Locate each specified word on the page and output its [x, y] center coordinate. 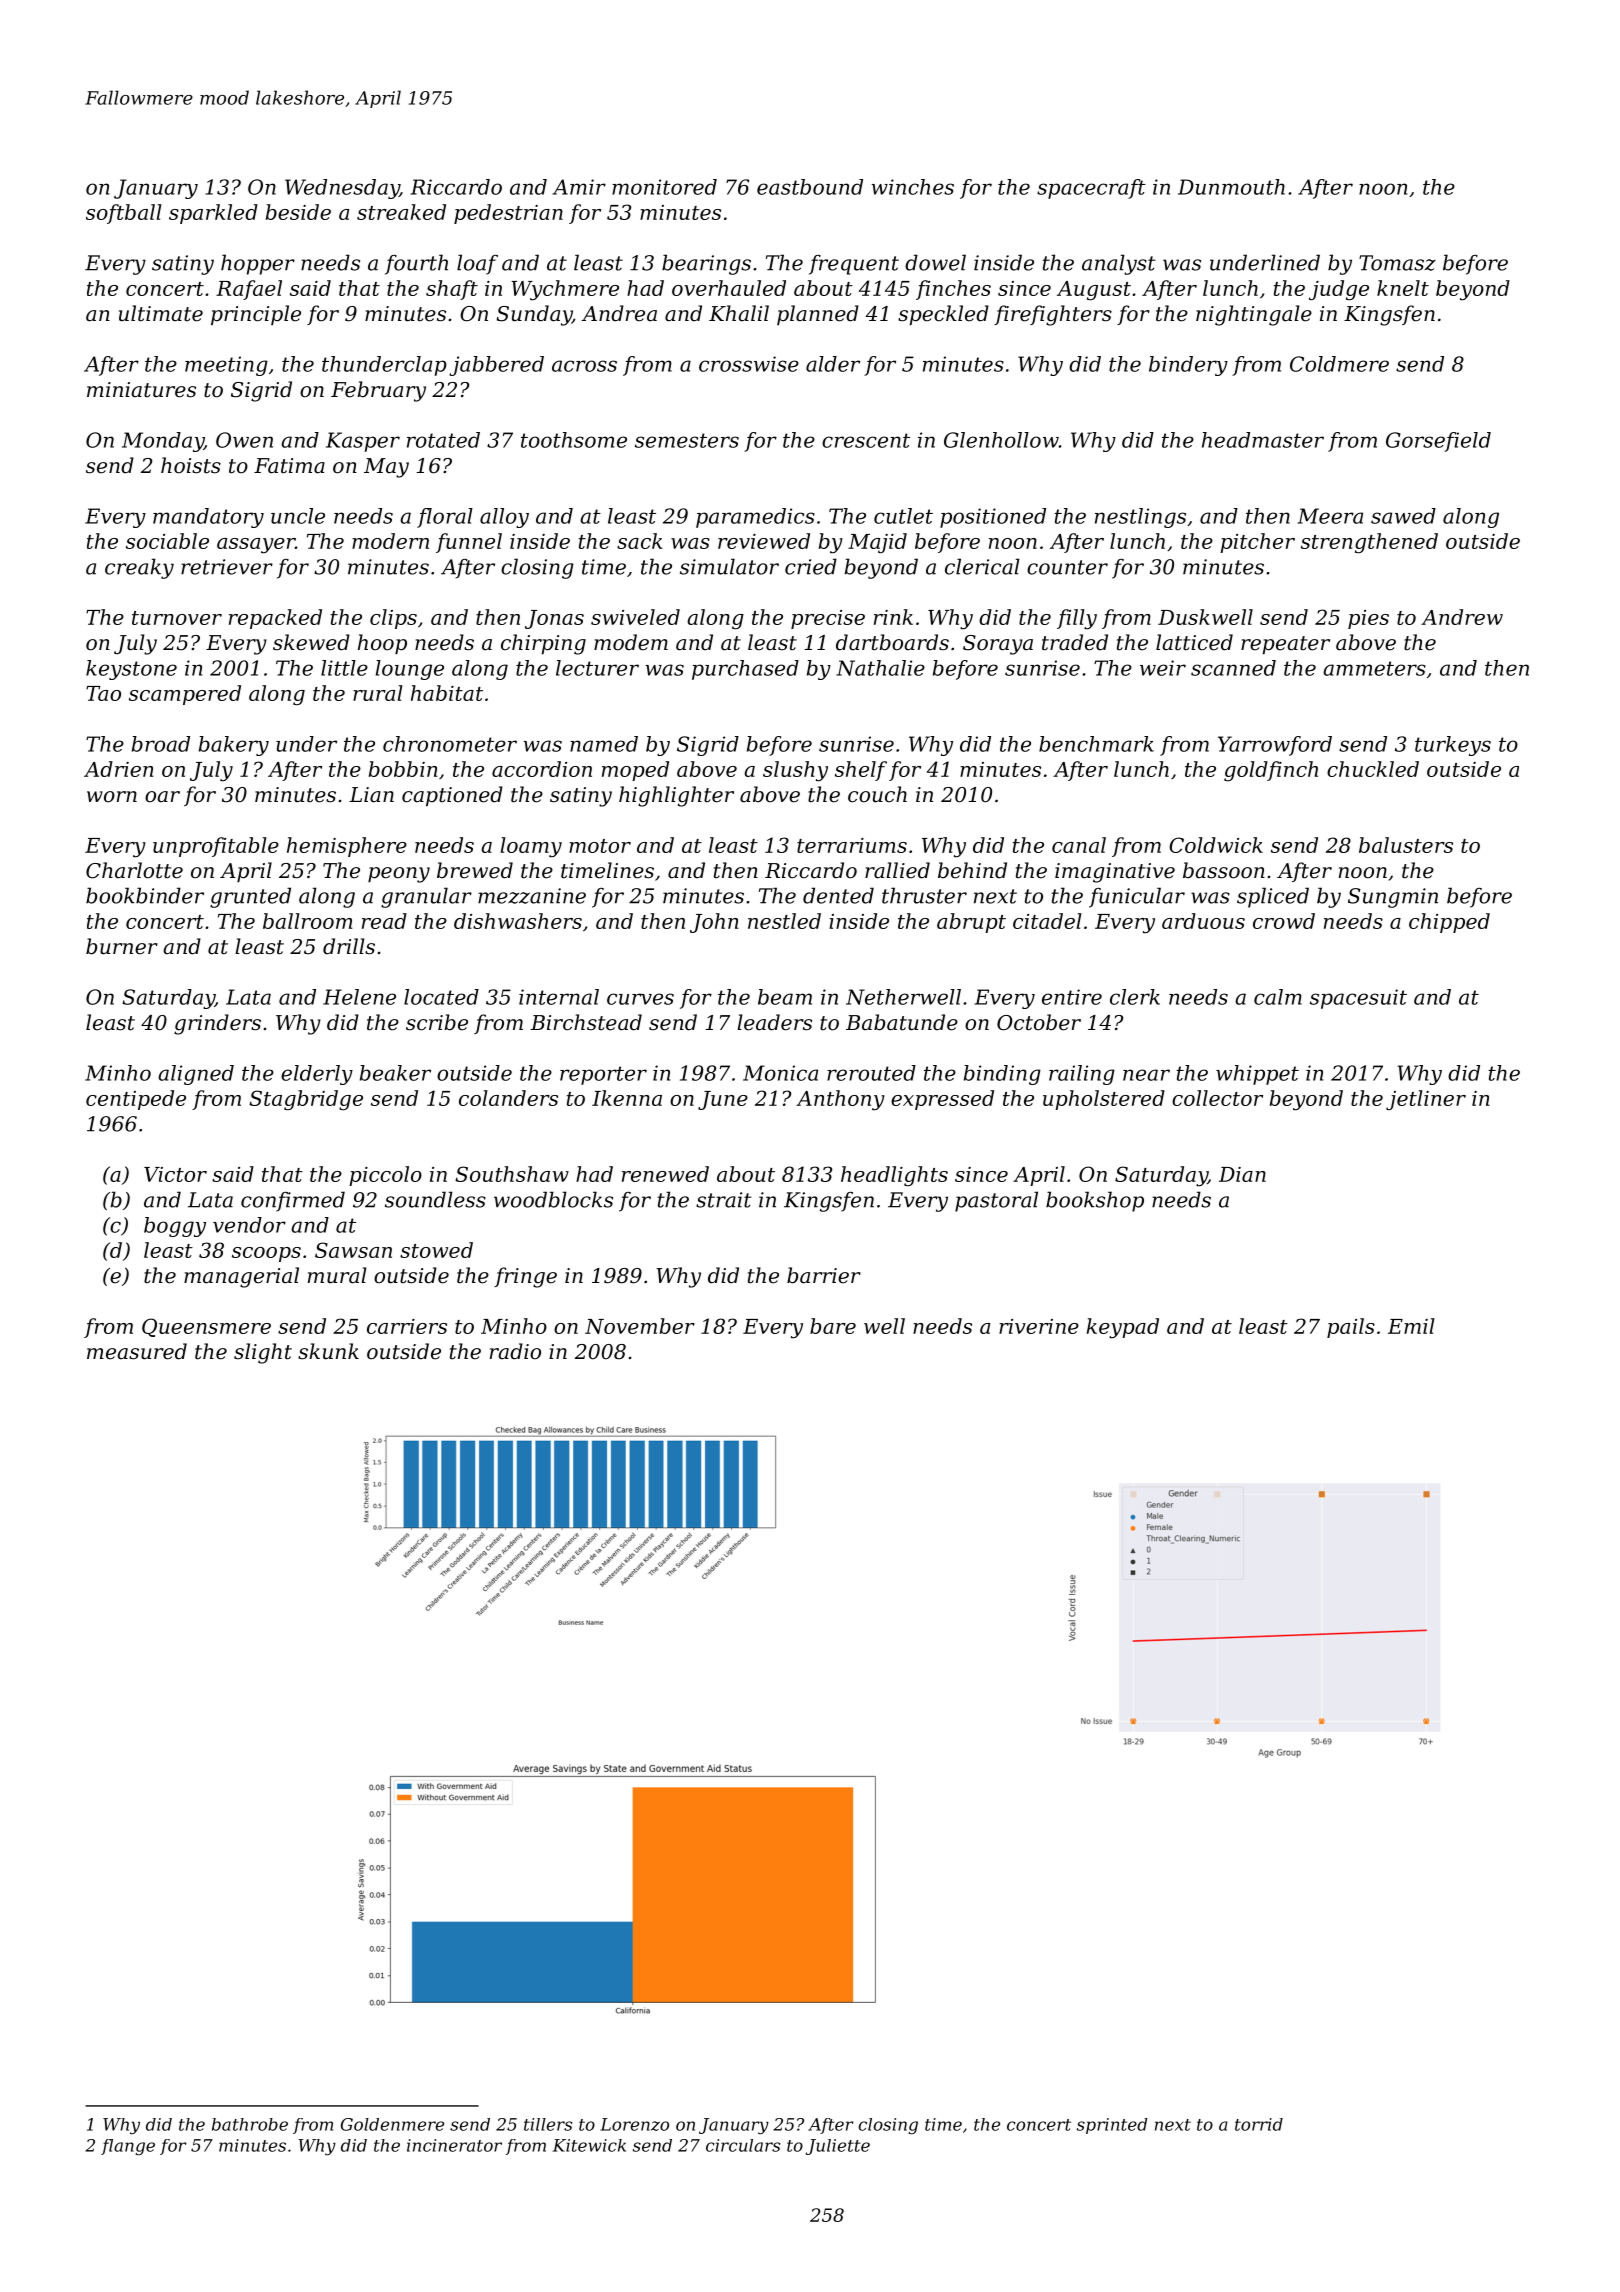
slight [263, 1353]
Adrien [119, 769]
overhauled [729, 288]
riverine [1039, 1326]
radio [515, 1351]
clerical [982, 566]
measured [137, 1351]
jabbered [496, 366]
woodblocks [553, 1199]
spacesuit [1358, 999]
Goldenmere [392, 2124]
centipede [136, 1100]
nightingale [1254, 315]
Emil [1411, 1326]
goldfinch [1271, 771]
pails [1351, 1328]
